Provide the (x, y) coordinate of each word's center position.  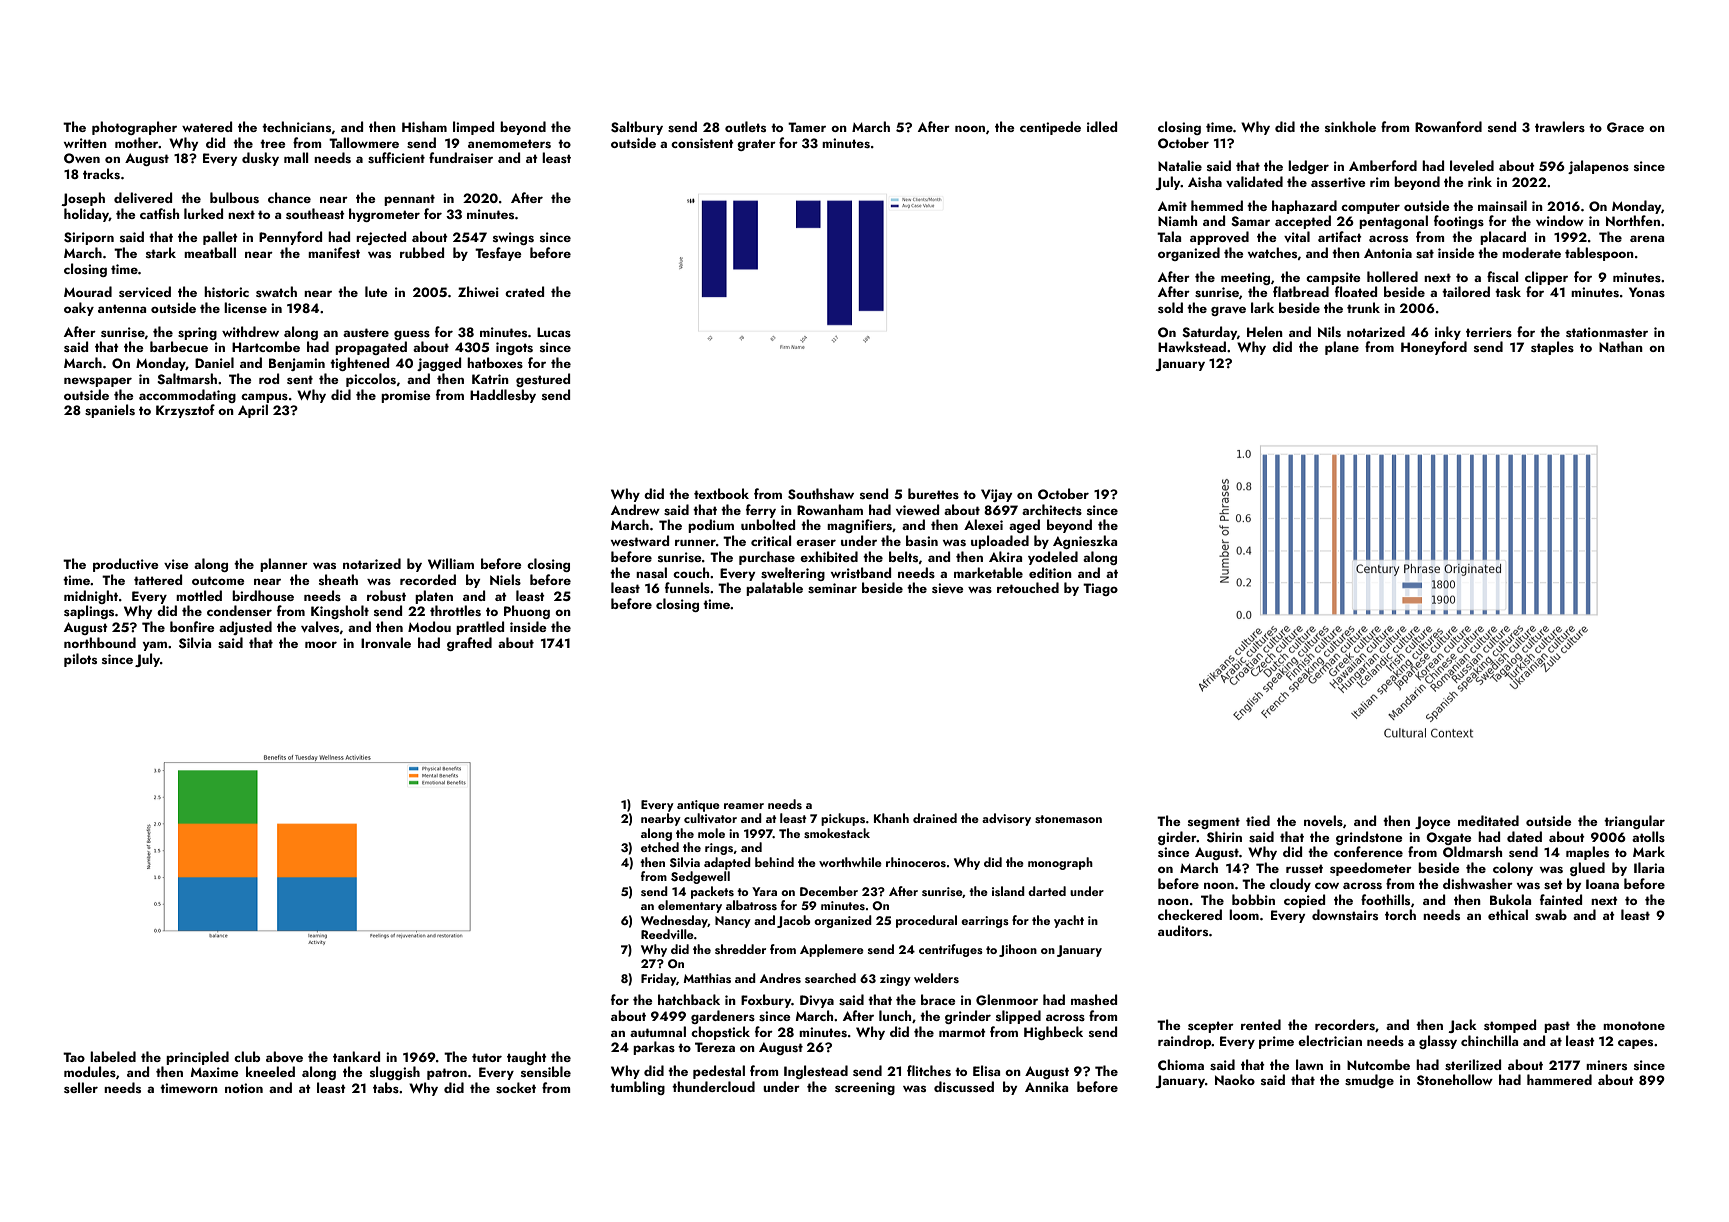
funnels (687, 587)
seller (81, 1087)
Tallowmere (364, 142)
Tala (1169, 236)
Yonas (1647, 292)
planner (284, 565)
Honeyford (1434, 348)
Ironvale (386, 642)
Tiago (1100, 589)
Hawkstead (1192, 346)
